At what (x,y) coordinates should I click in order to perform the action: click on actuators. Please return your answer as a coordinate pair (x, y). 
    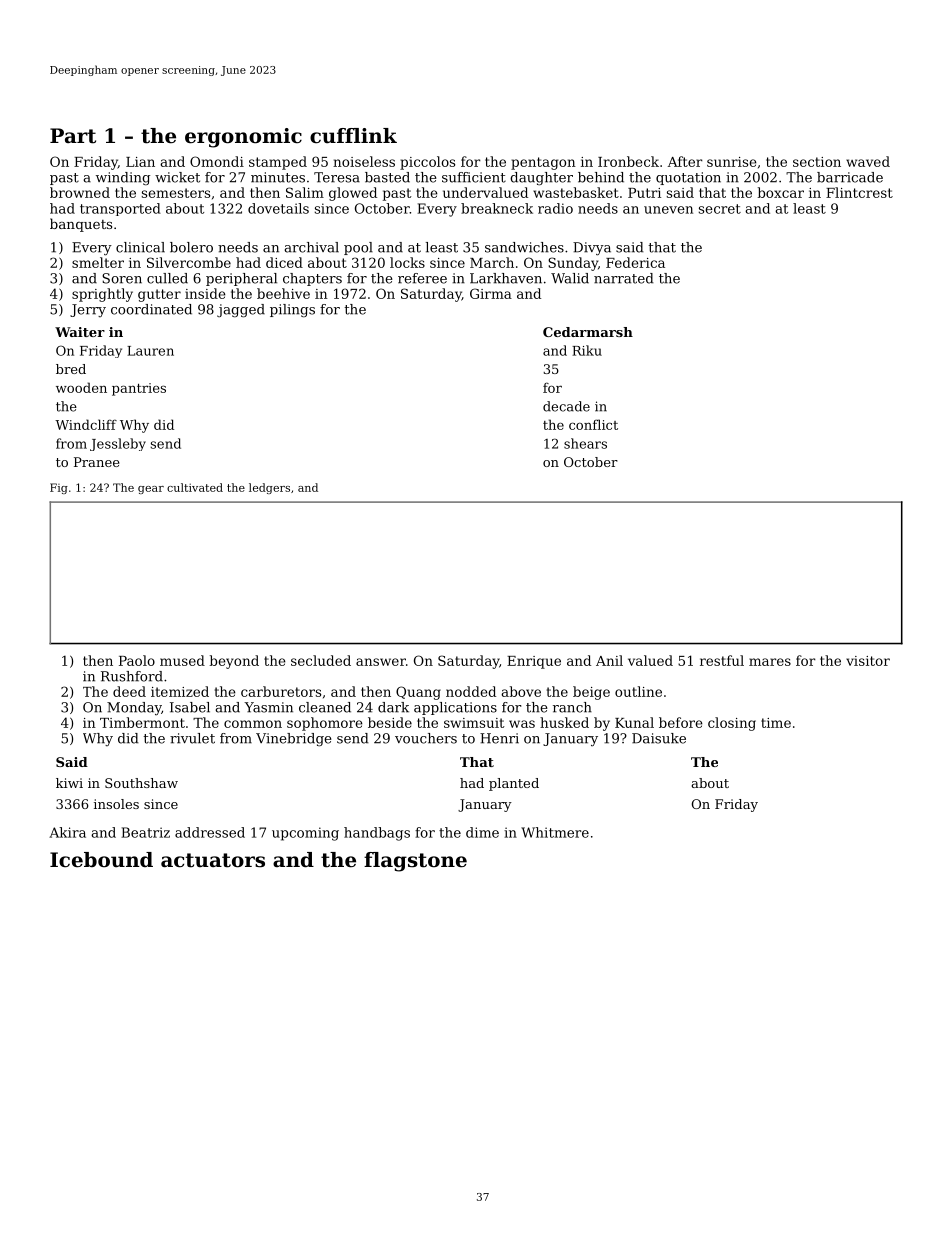
    Looking at the image, I should click on (213, 860).
